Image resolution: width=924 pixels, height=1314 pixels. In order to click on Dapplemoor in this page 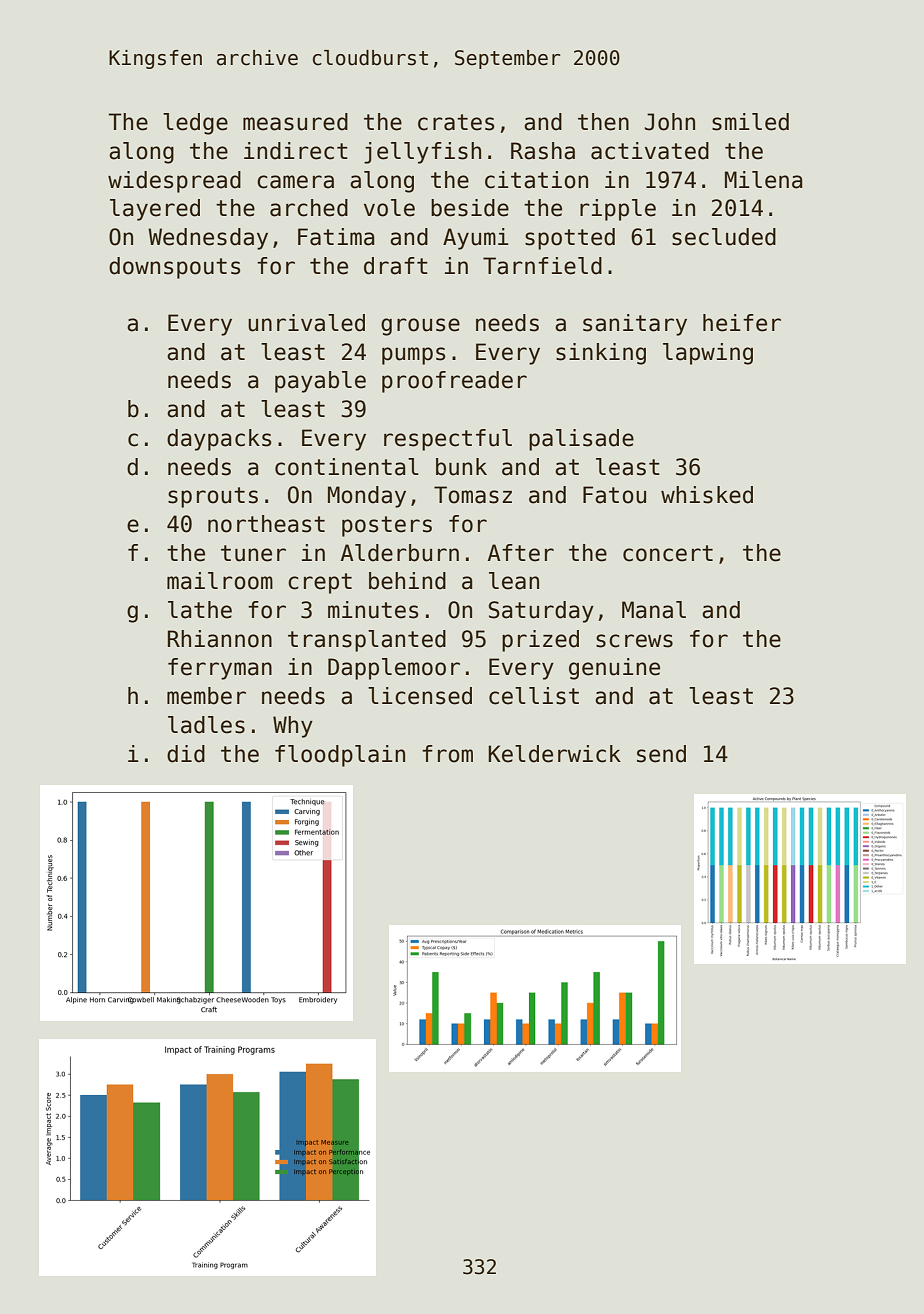, I will do `click(394, 669)`.
